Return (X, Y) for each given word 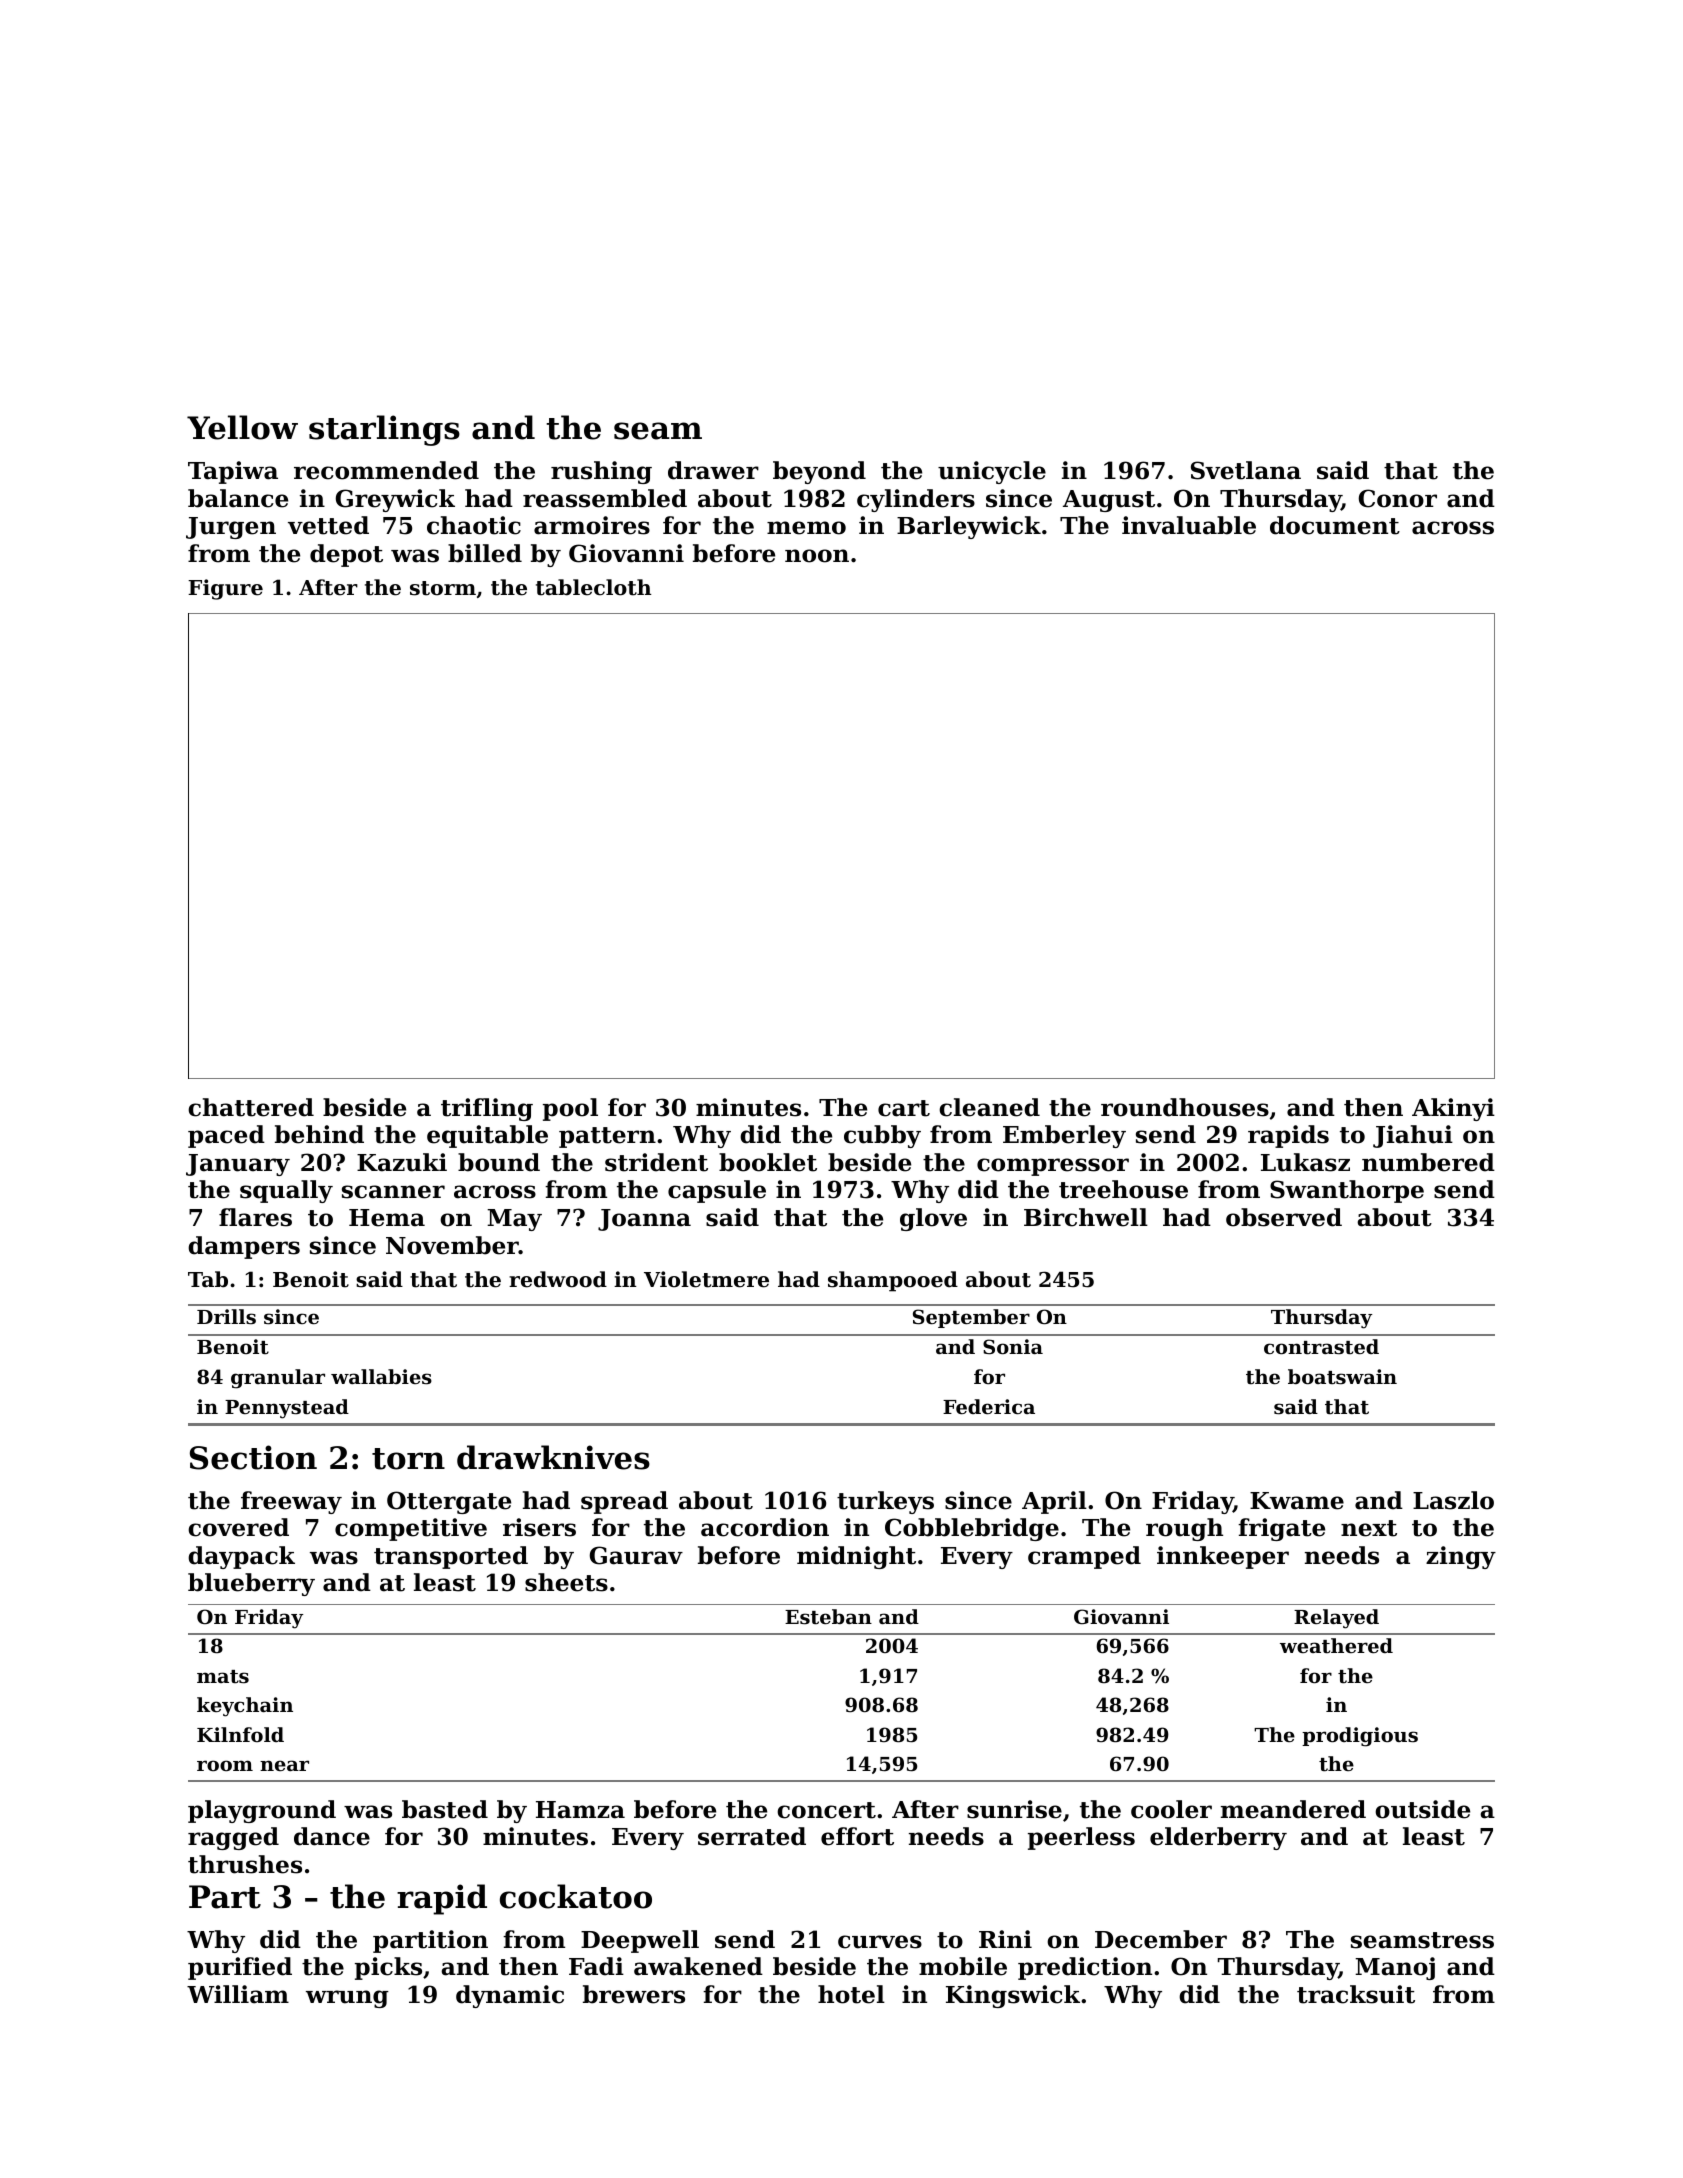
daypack (241, 1557)
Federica (989, 1406)
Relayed (1336, 1619)
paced (226, 1136)
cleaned (989, 1107)
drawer (713, 470)
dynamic (510, 1996)
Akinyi (1453, 1109)
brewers (634, 1994)
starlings (384, 430)
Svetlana (1246, 470)
